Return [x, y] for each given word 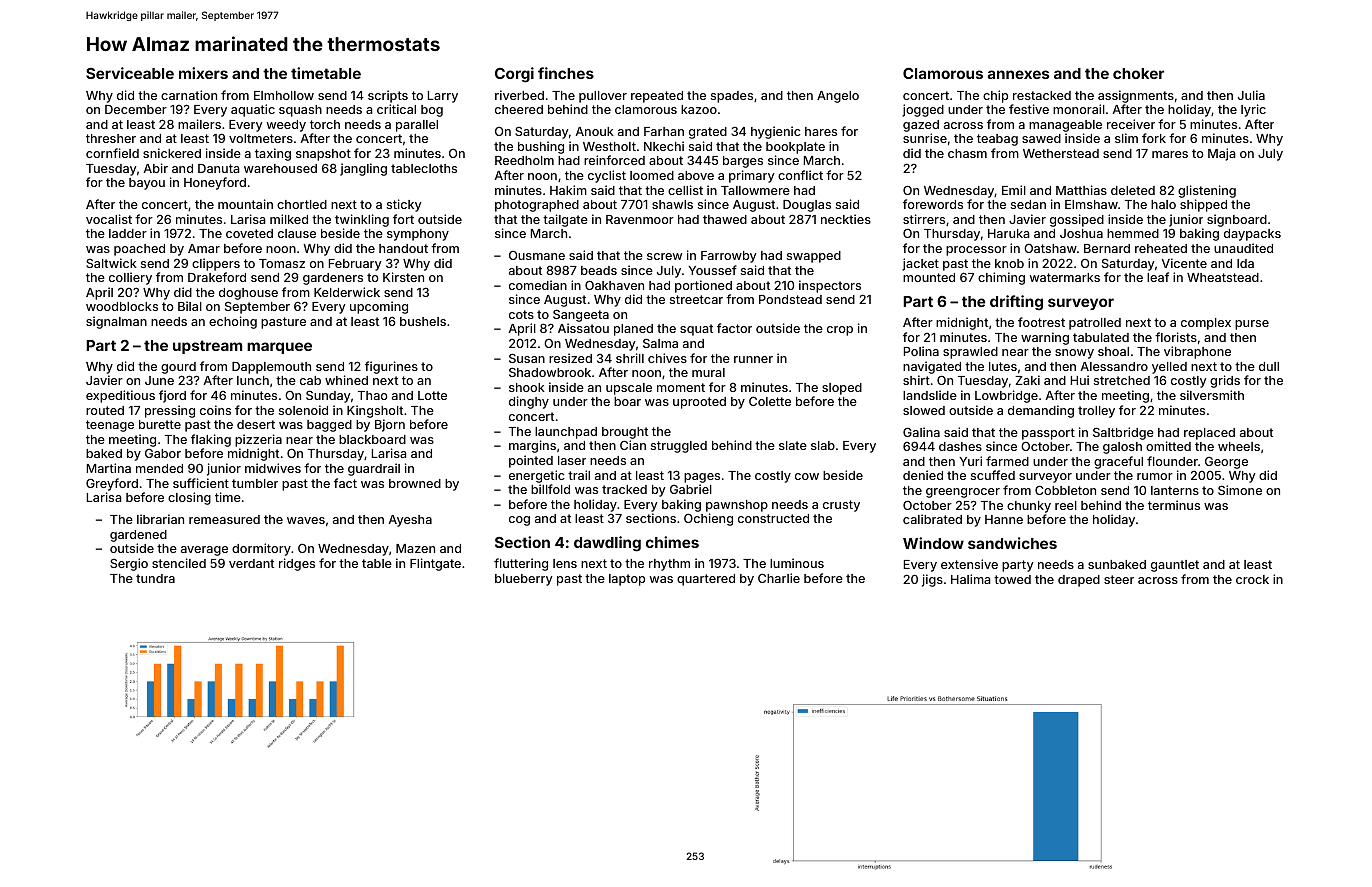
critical [396, 109]
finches [566, 73]
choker [1138, 73]
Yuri [970, 461]
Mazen [415, 548]
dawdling [607, 544]
